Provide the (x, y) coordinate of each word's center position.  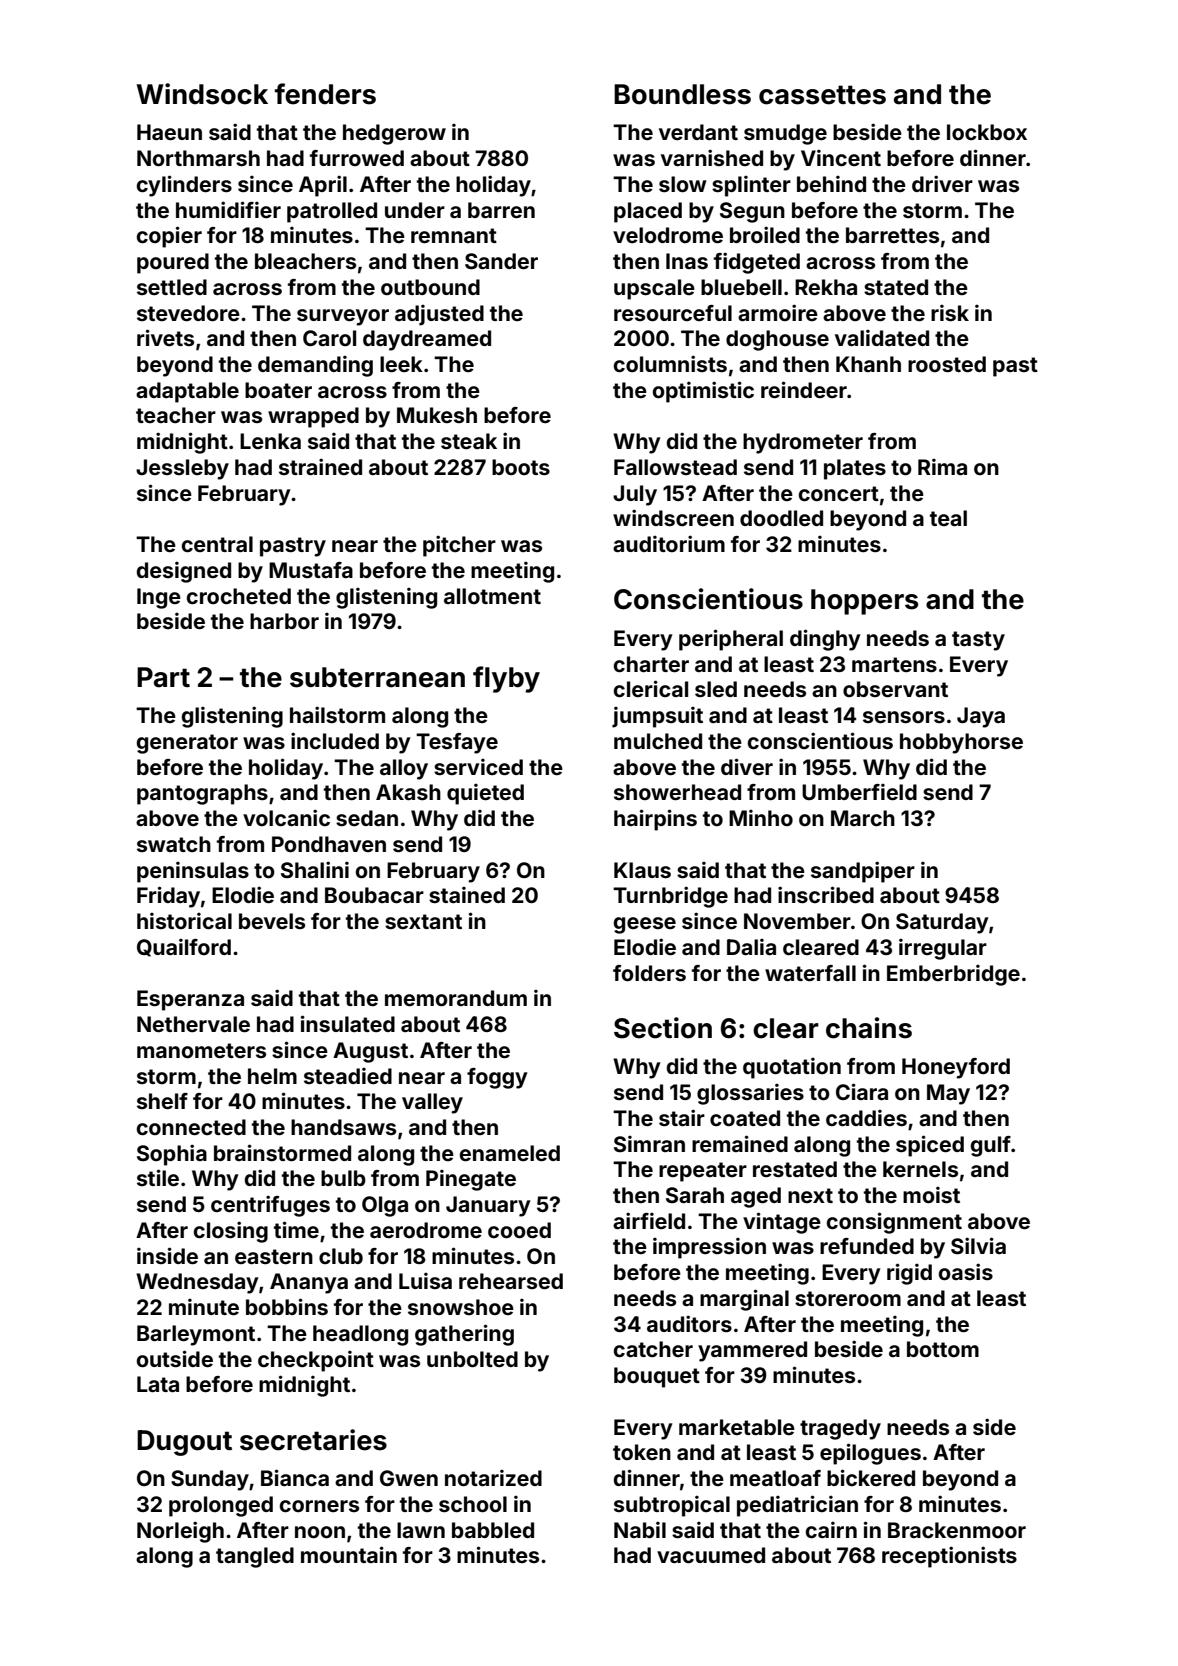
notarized (493, 1478)
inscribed (826, 894)
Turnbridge (670, 897)
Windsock (202, 94)
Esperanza (190, 1000)
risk (950, 313)
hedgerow (394, 134)
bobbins (287, 1306)
